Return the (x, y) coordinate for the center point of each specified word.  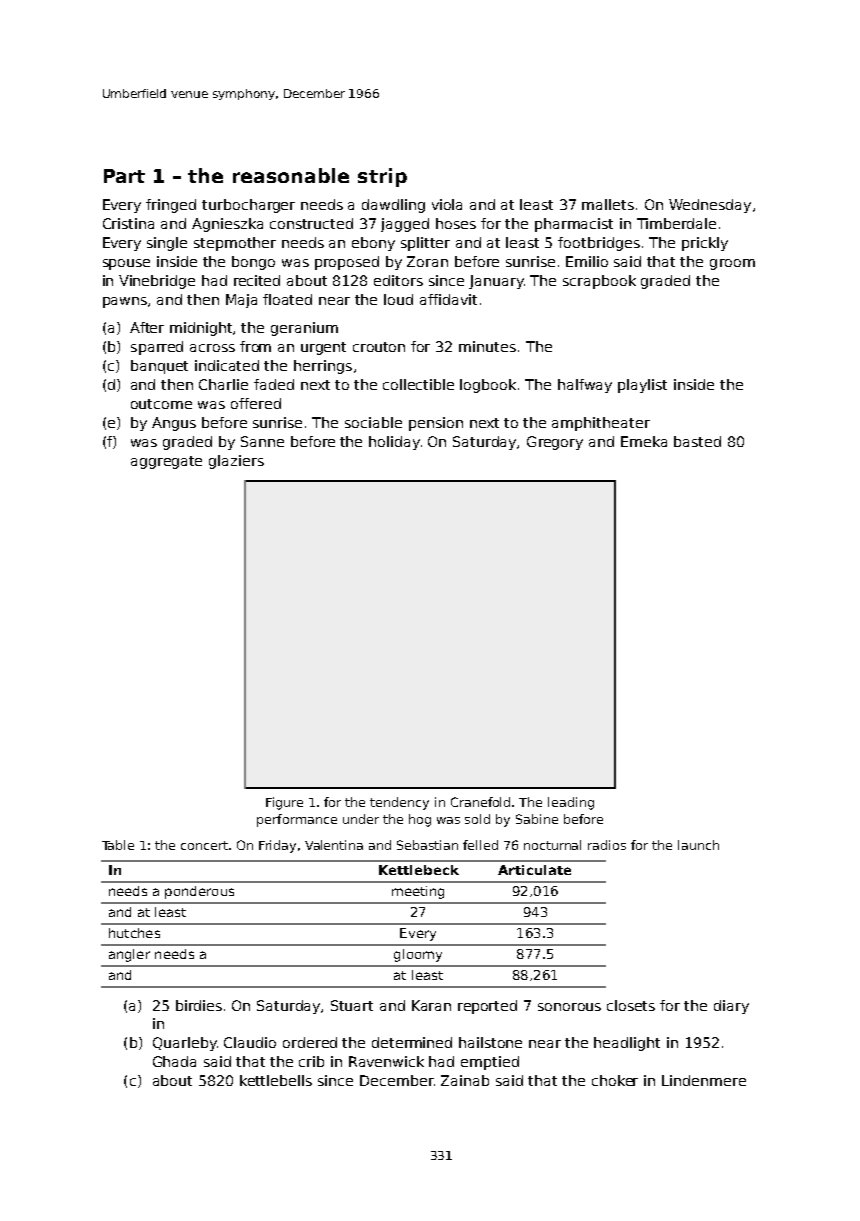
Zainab (465, 1080)
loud (398, 299)
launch (698, 845)
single (167, 244)
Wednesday (710, 206)
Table (118, 845)
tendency (399, 803)
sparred (157, 348)
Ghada (174, 1061)
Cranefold (480, 802)
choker (615, 1080)
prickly (705, 244)
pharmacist (574, 225)
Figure (284, 803)
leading (571, 803)
